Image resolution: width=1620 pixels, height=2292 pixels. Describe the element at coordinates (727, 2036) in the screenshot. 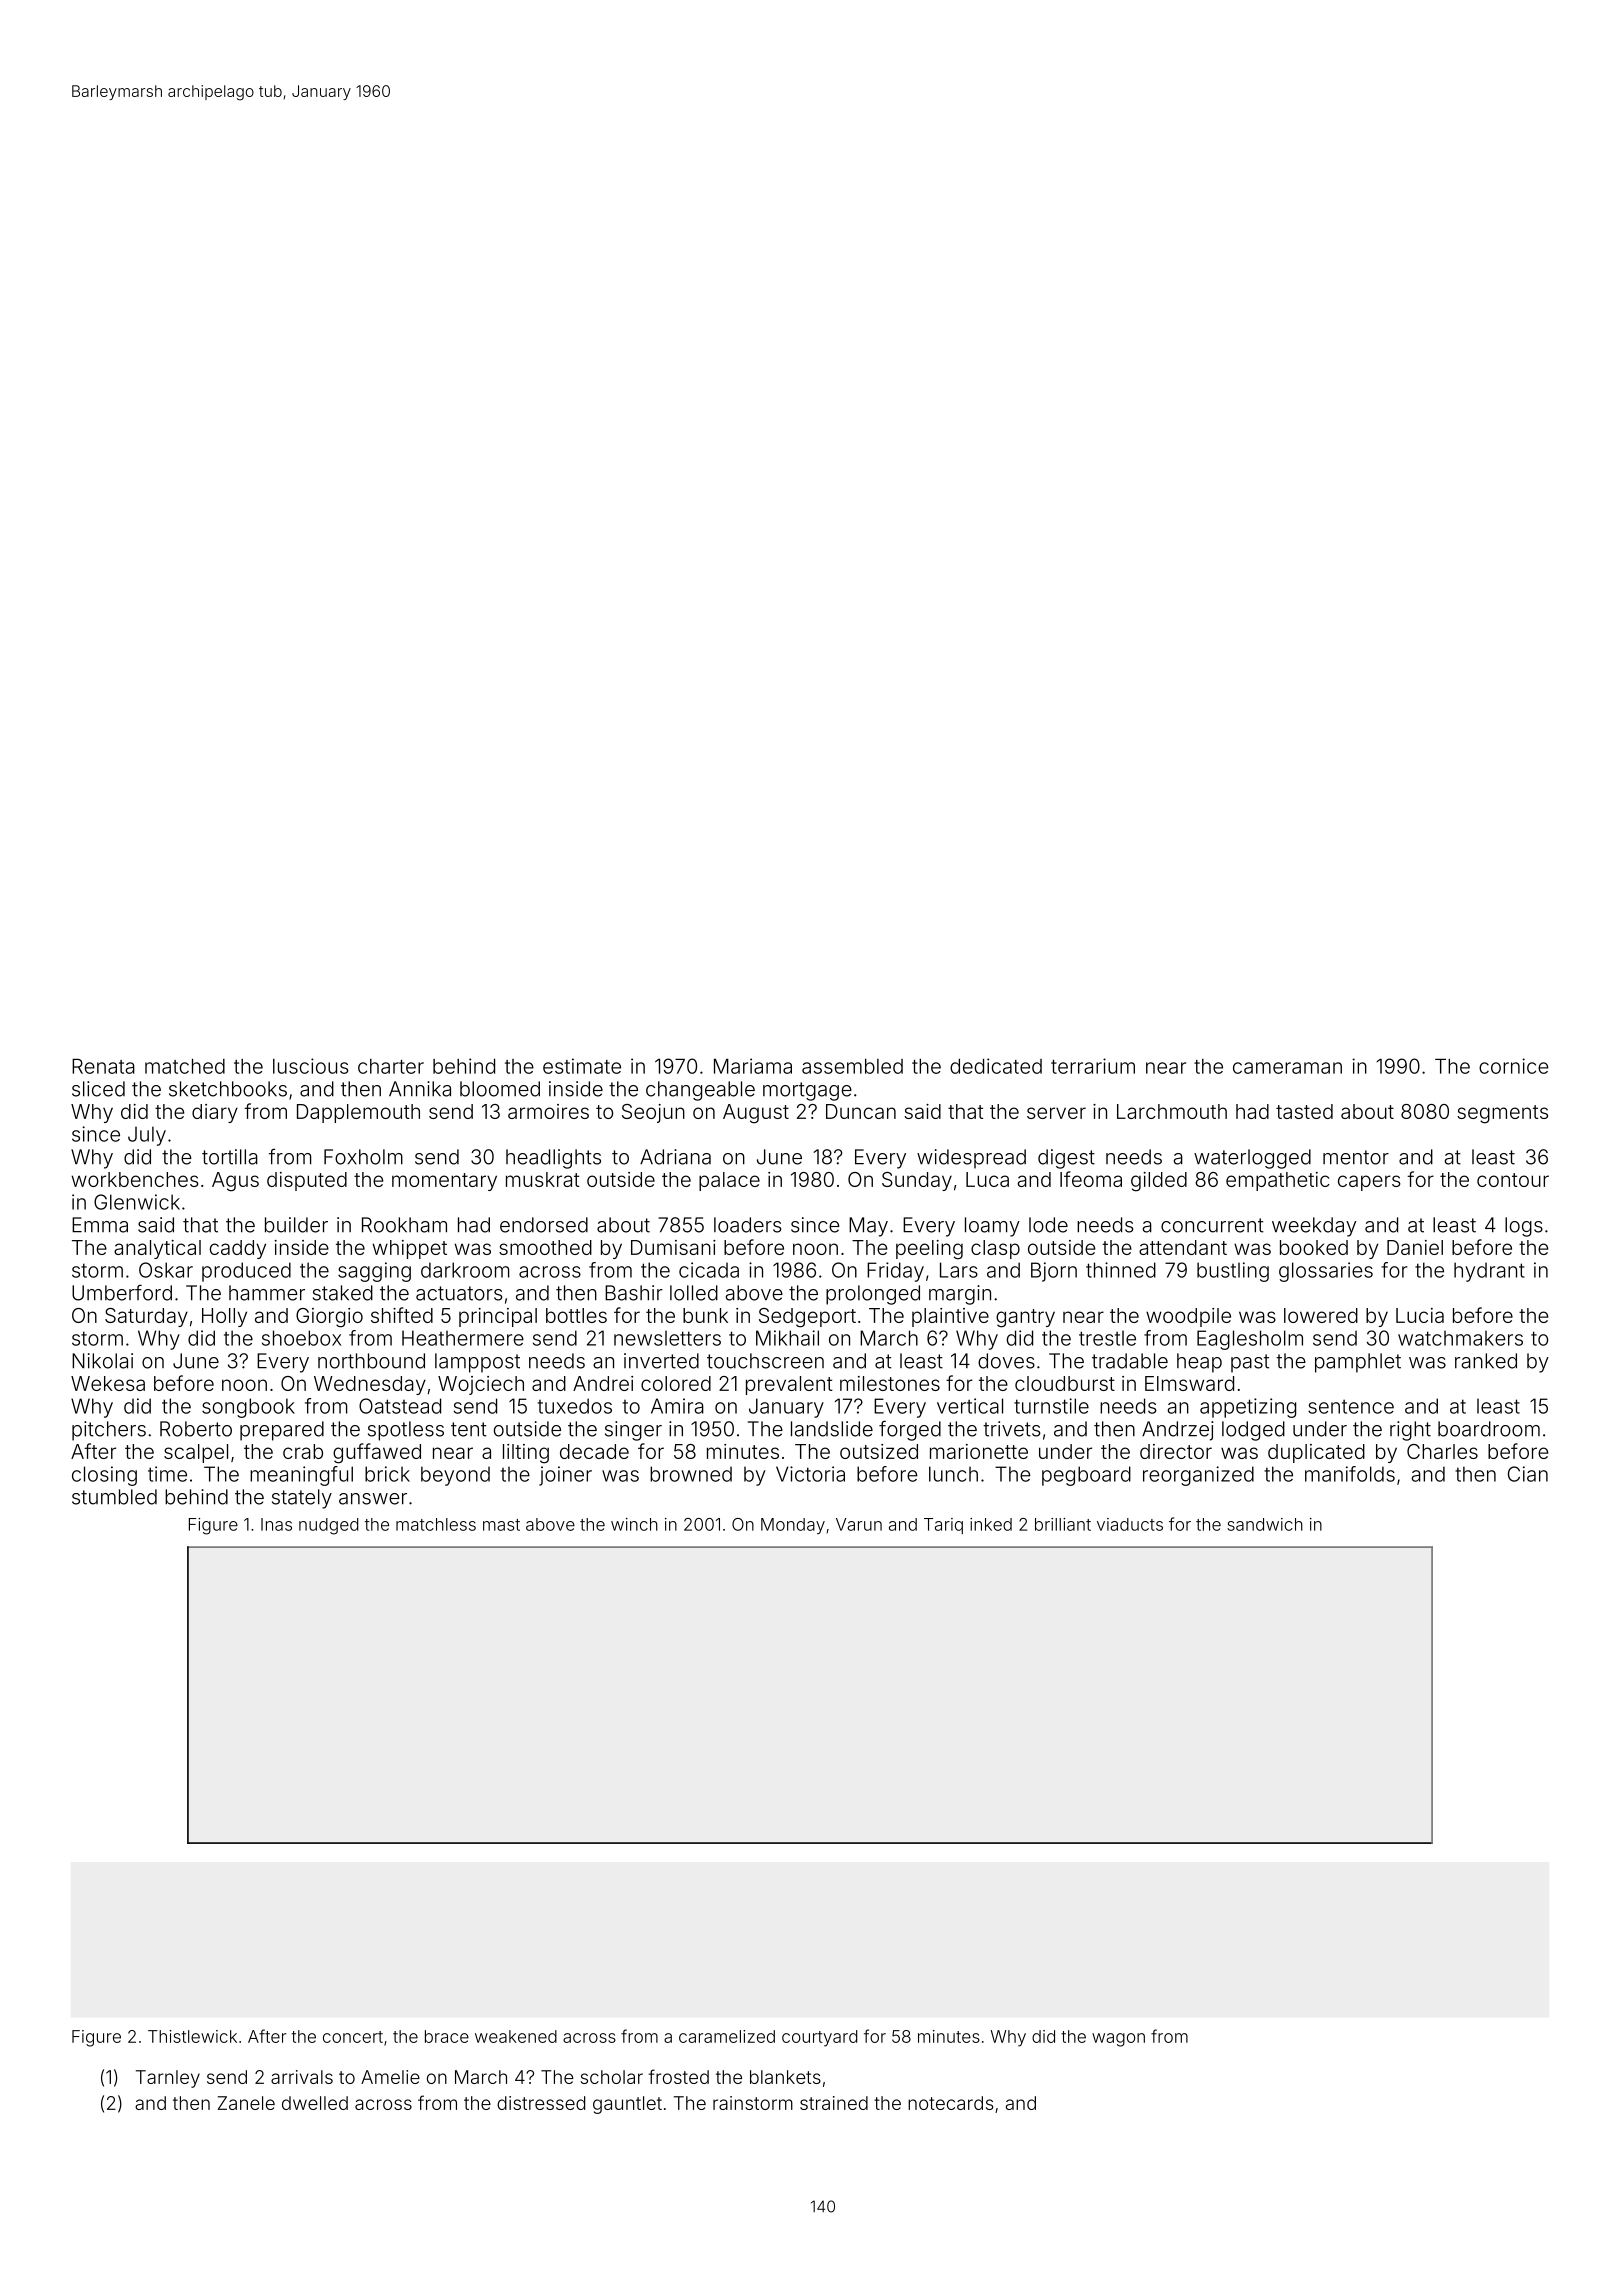

I see `caramelized` at that location.
